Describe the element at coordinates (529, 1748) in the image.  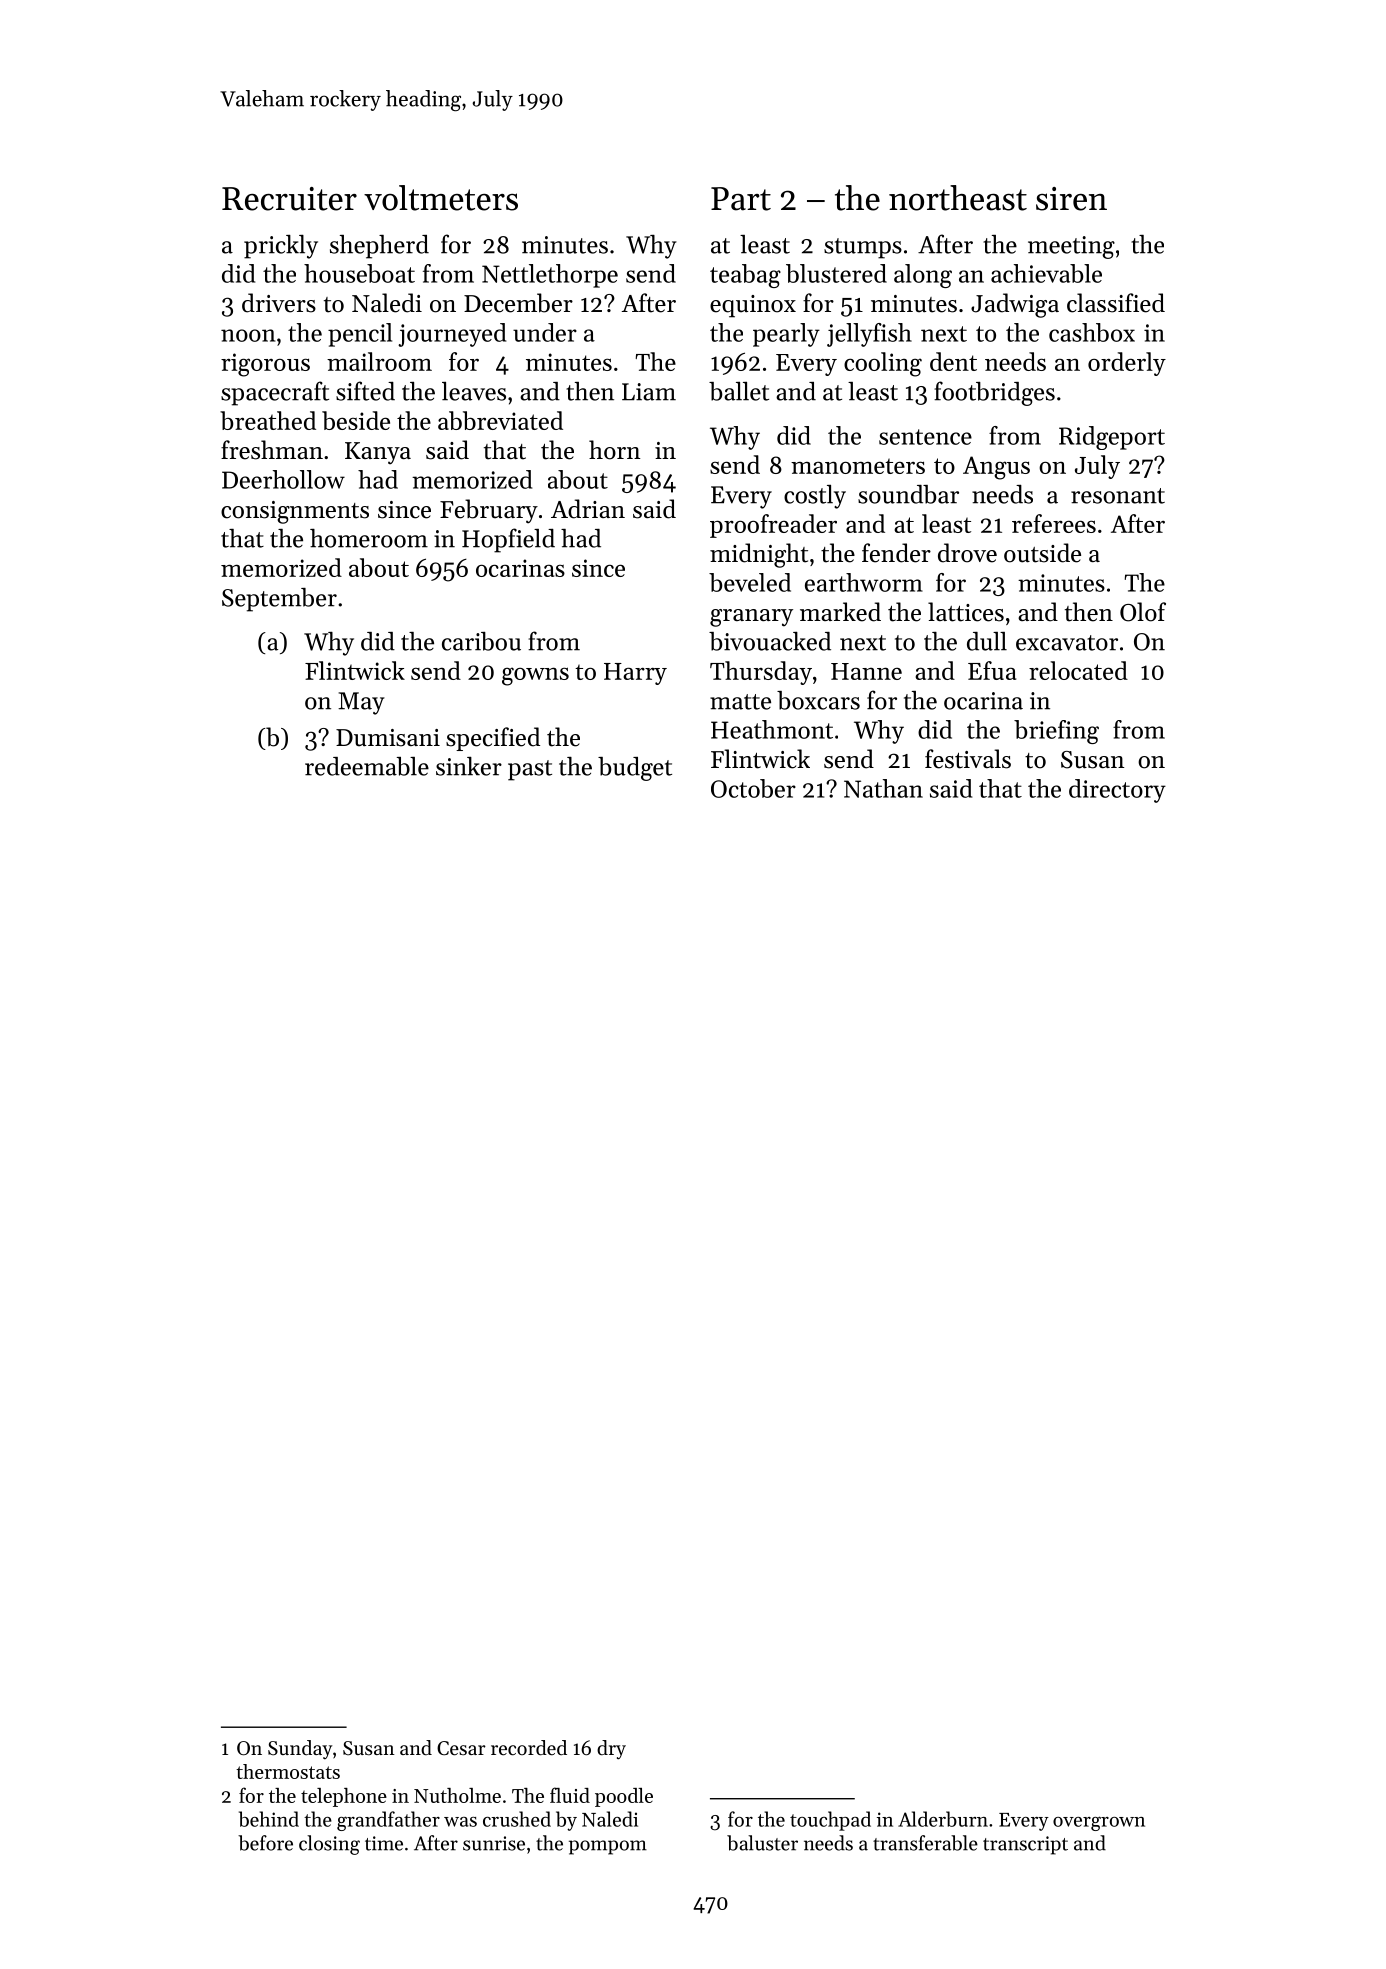
I see `recorded` at that location.
